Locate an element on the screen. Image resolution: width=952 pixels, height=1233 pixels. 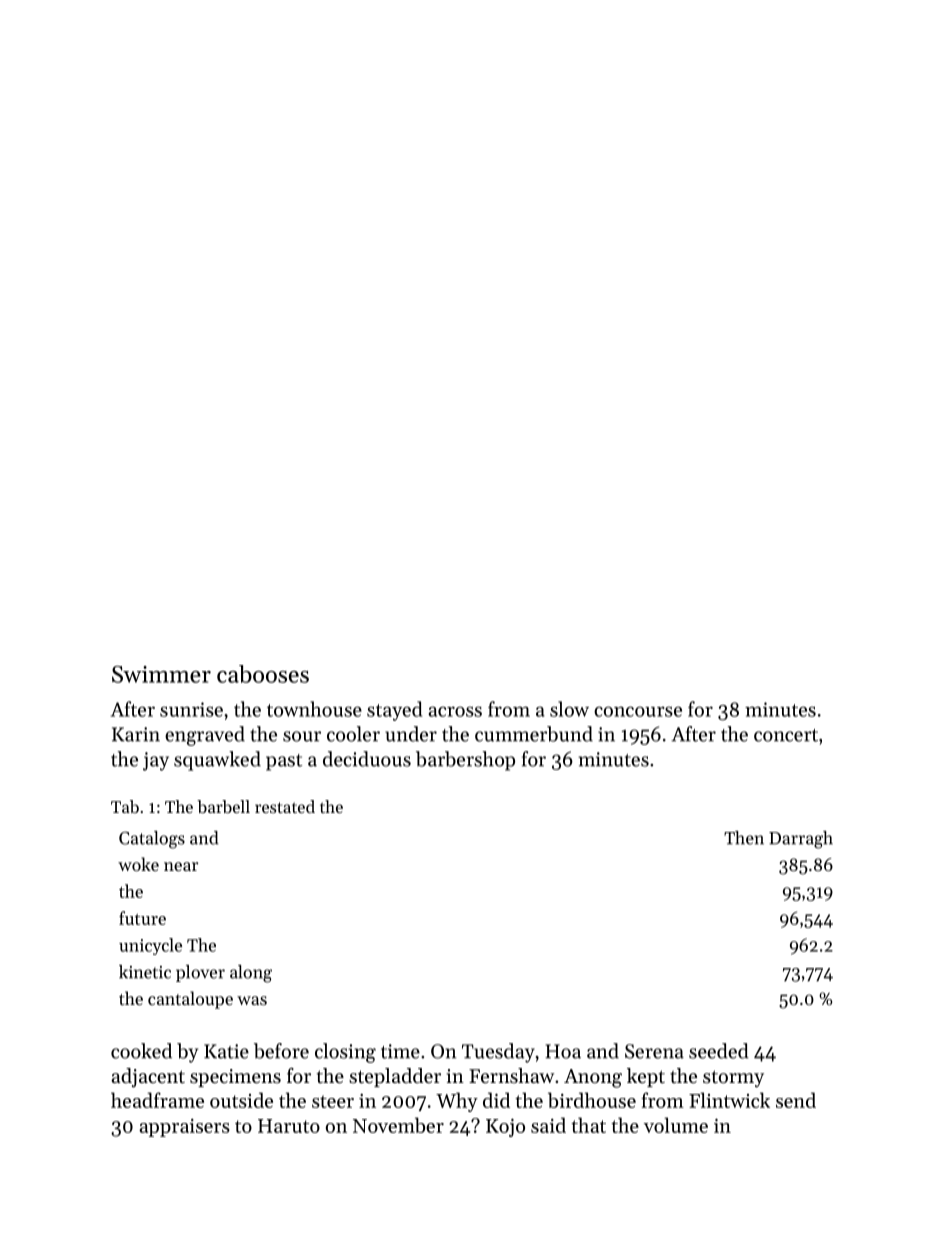
barbell is located at coordinates (223, 806).
